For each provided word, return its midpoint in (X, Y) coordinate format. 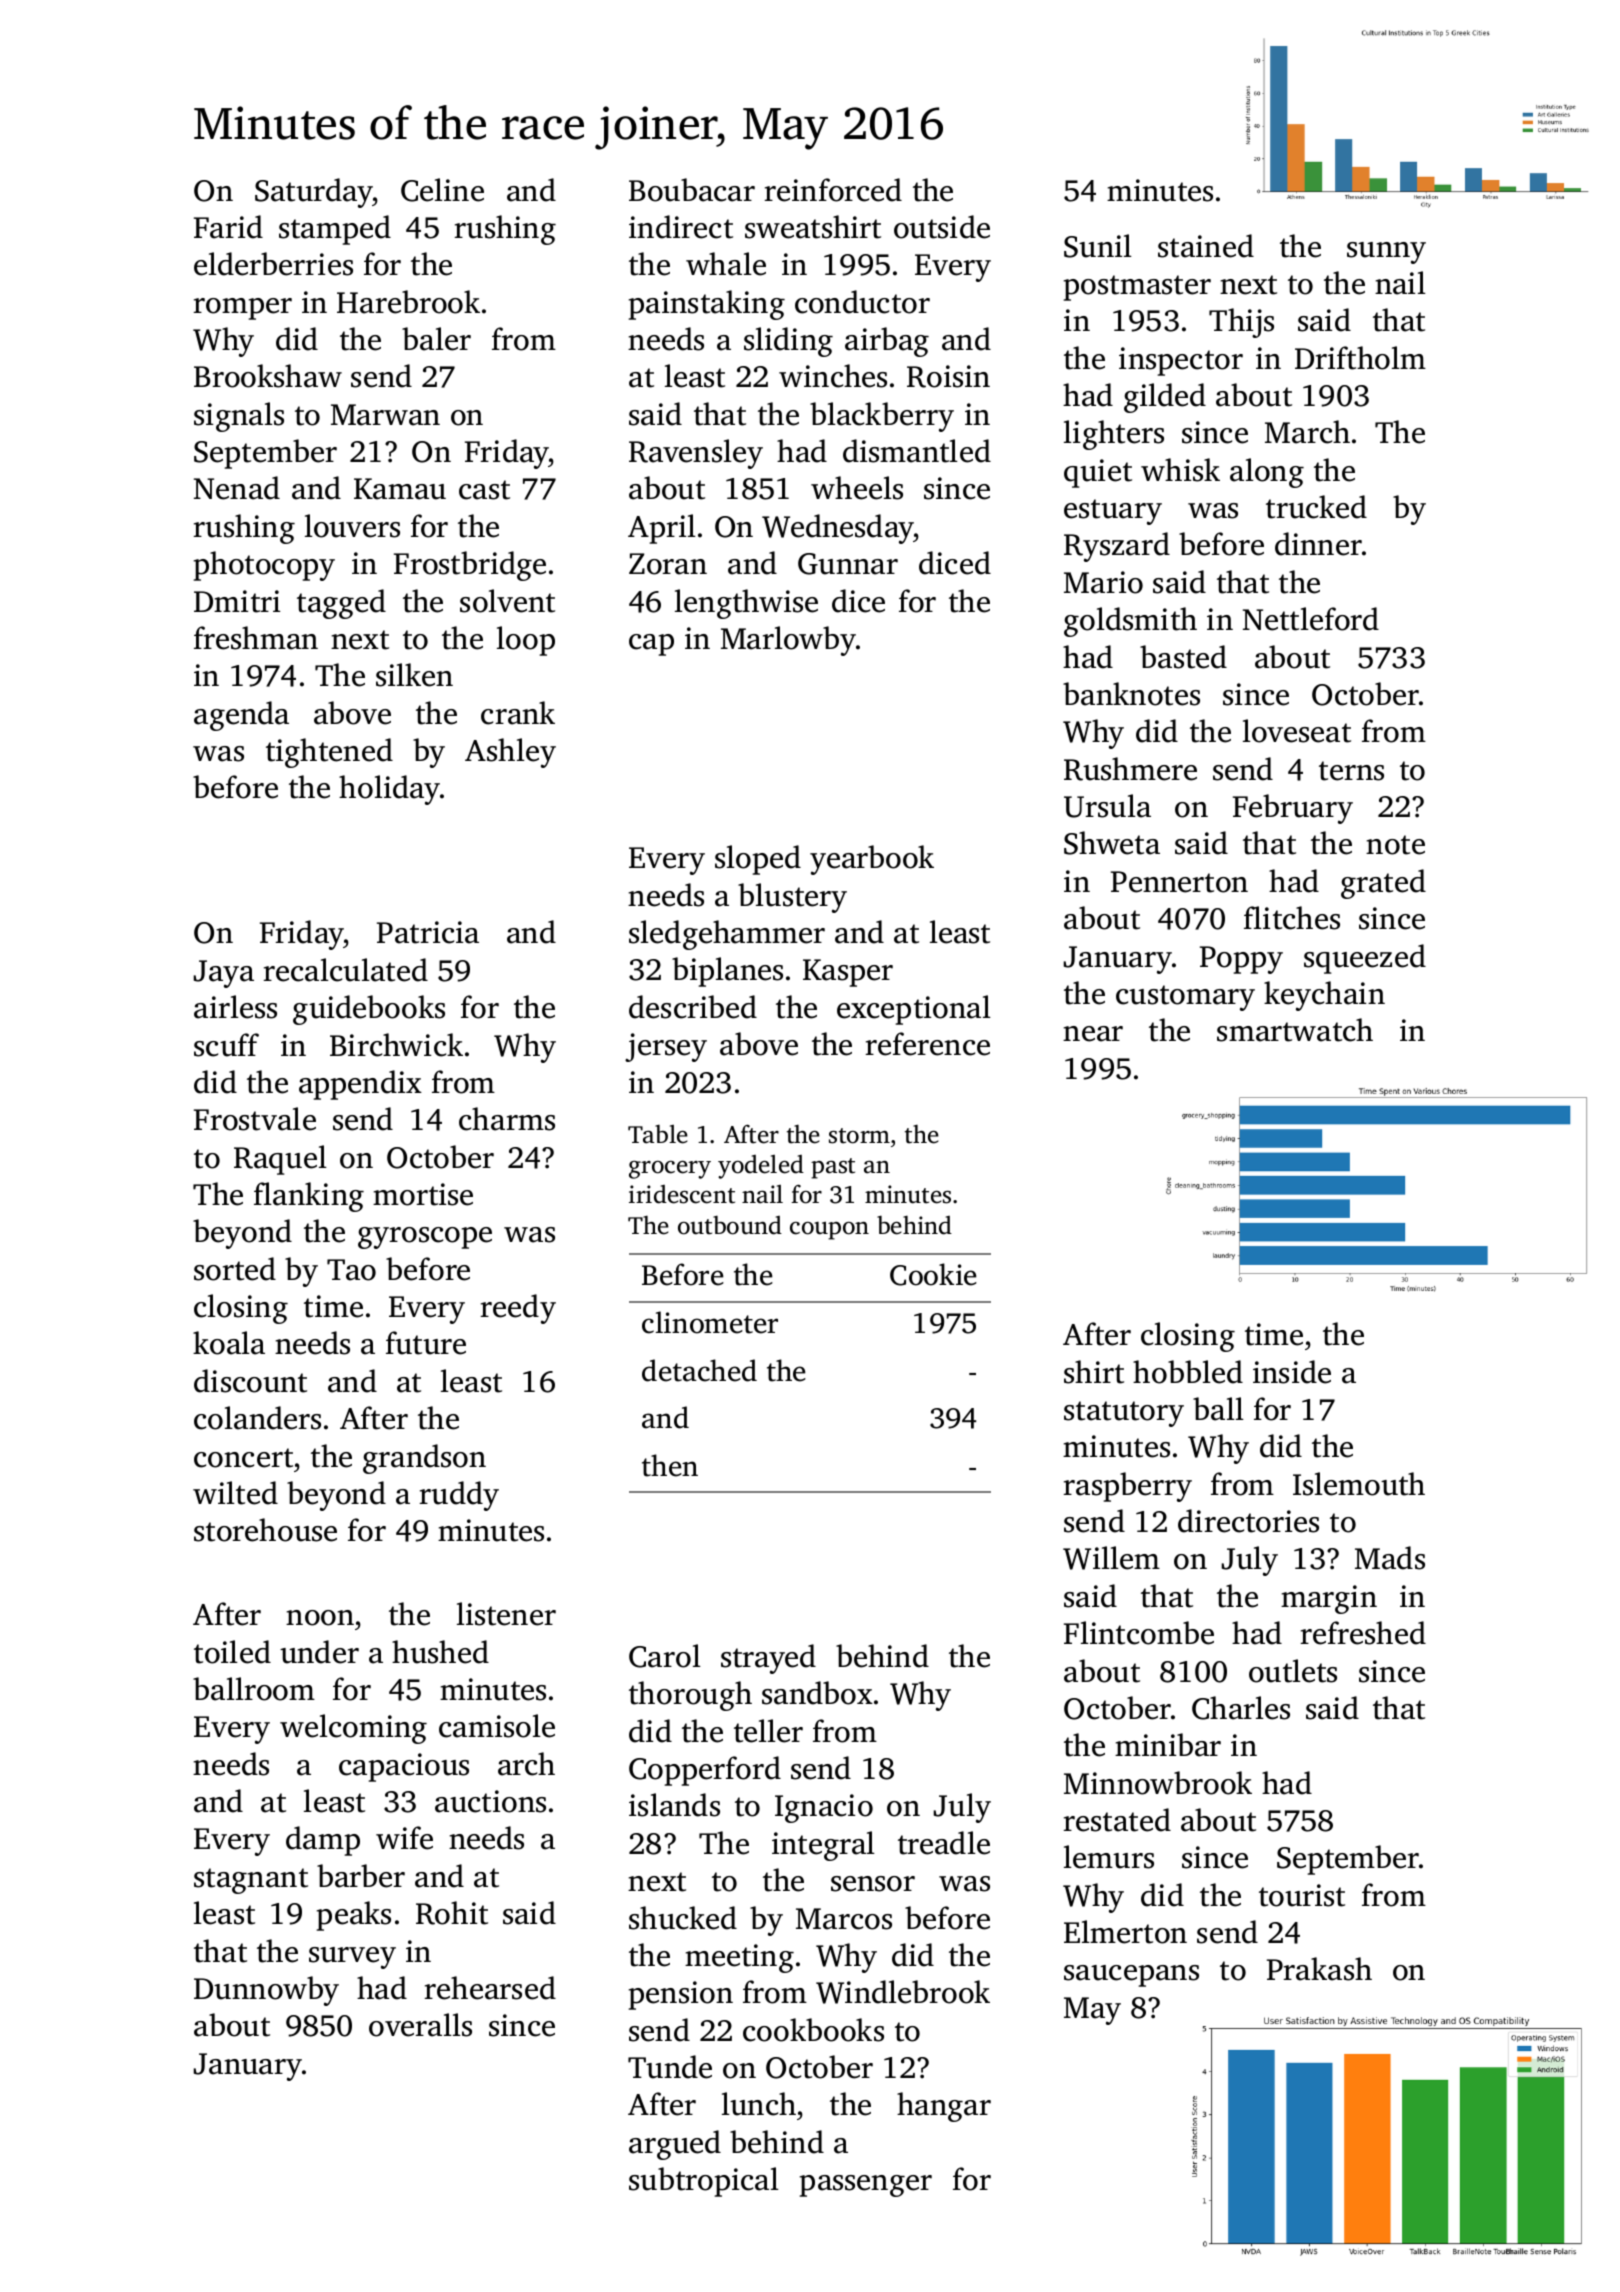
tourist (1302, 1895)
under (319, 1652)
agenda (241, 716)
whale (726, 264)
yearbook (872, 860)
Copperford (705, 1771)
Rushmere (1130, 769)
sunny (1386, 253)
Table (658, 1134)
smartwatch (1295, 1030)
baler (436, 339)
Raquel (280, 1160)
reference (927, 1044)
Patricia (428, 932)
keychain (1324, 996)
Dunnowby (266, 1991)
